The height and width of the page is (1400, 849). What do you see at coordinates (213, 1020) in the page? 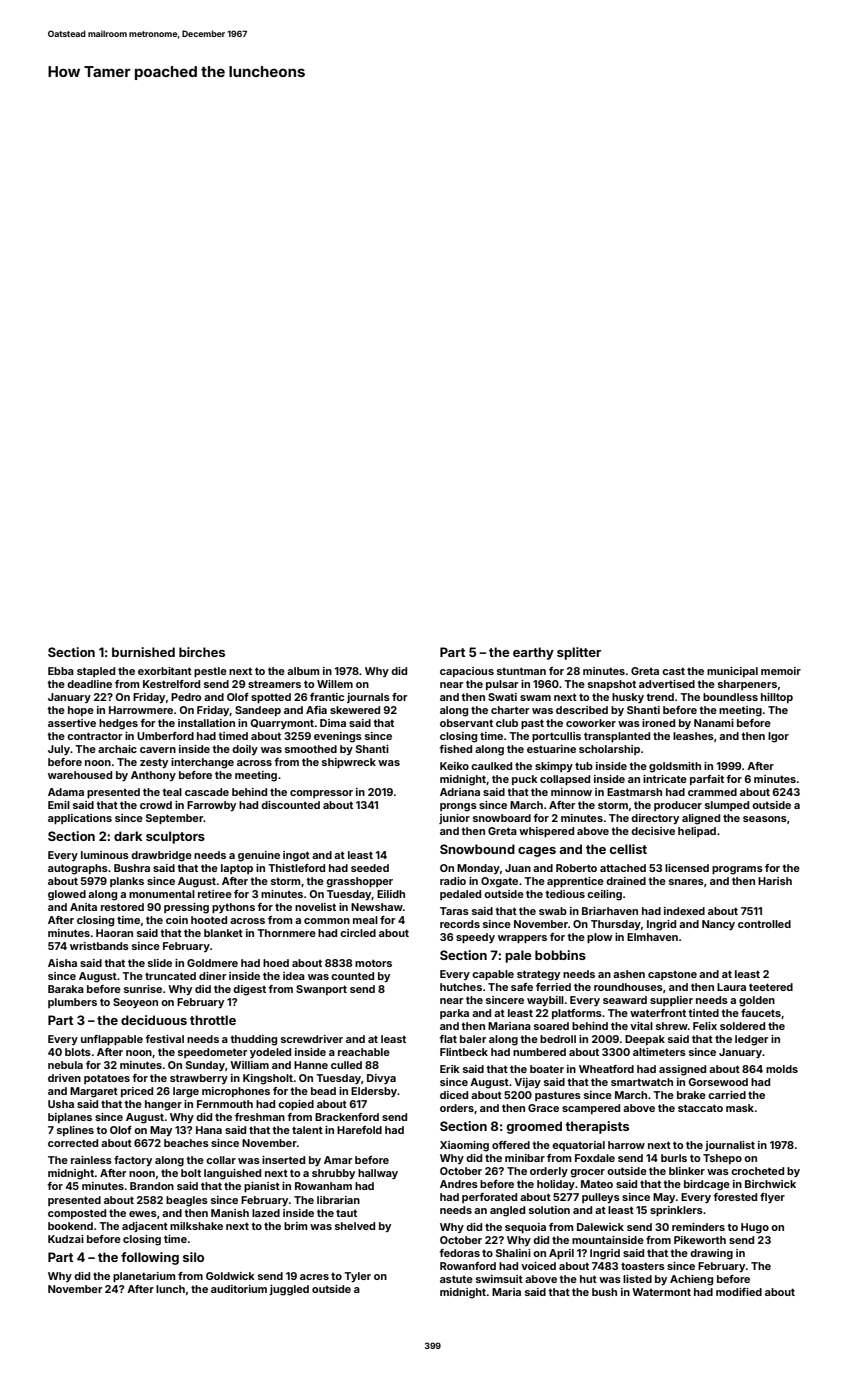
I see `throttle` at bounding box center [213, 1020].
